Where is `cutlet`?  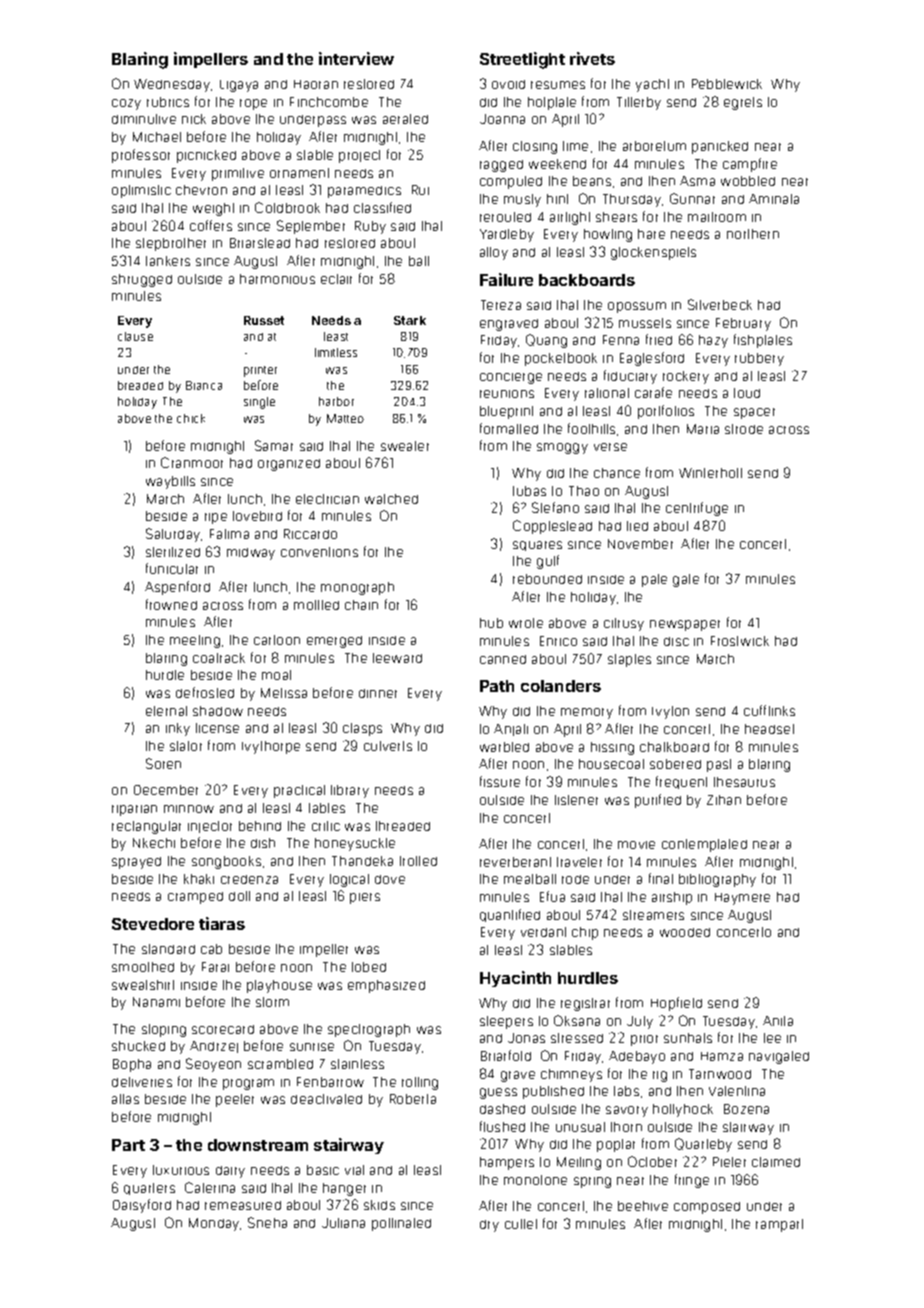
cutlet is located at coordinates (521, 1224).
